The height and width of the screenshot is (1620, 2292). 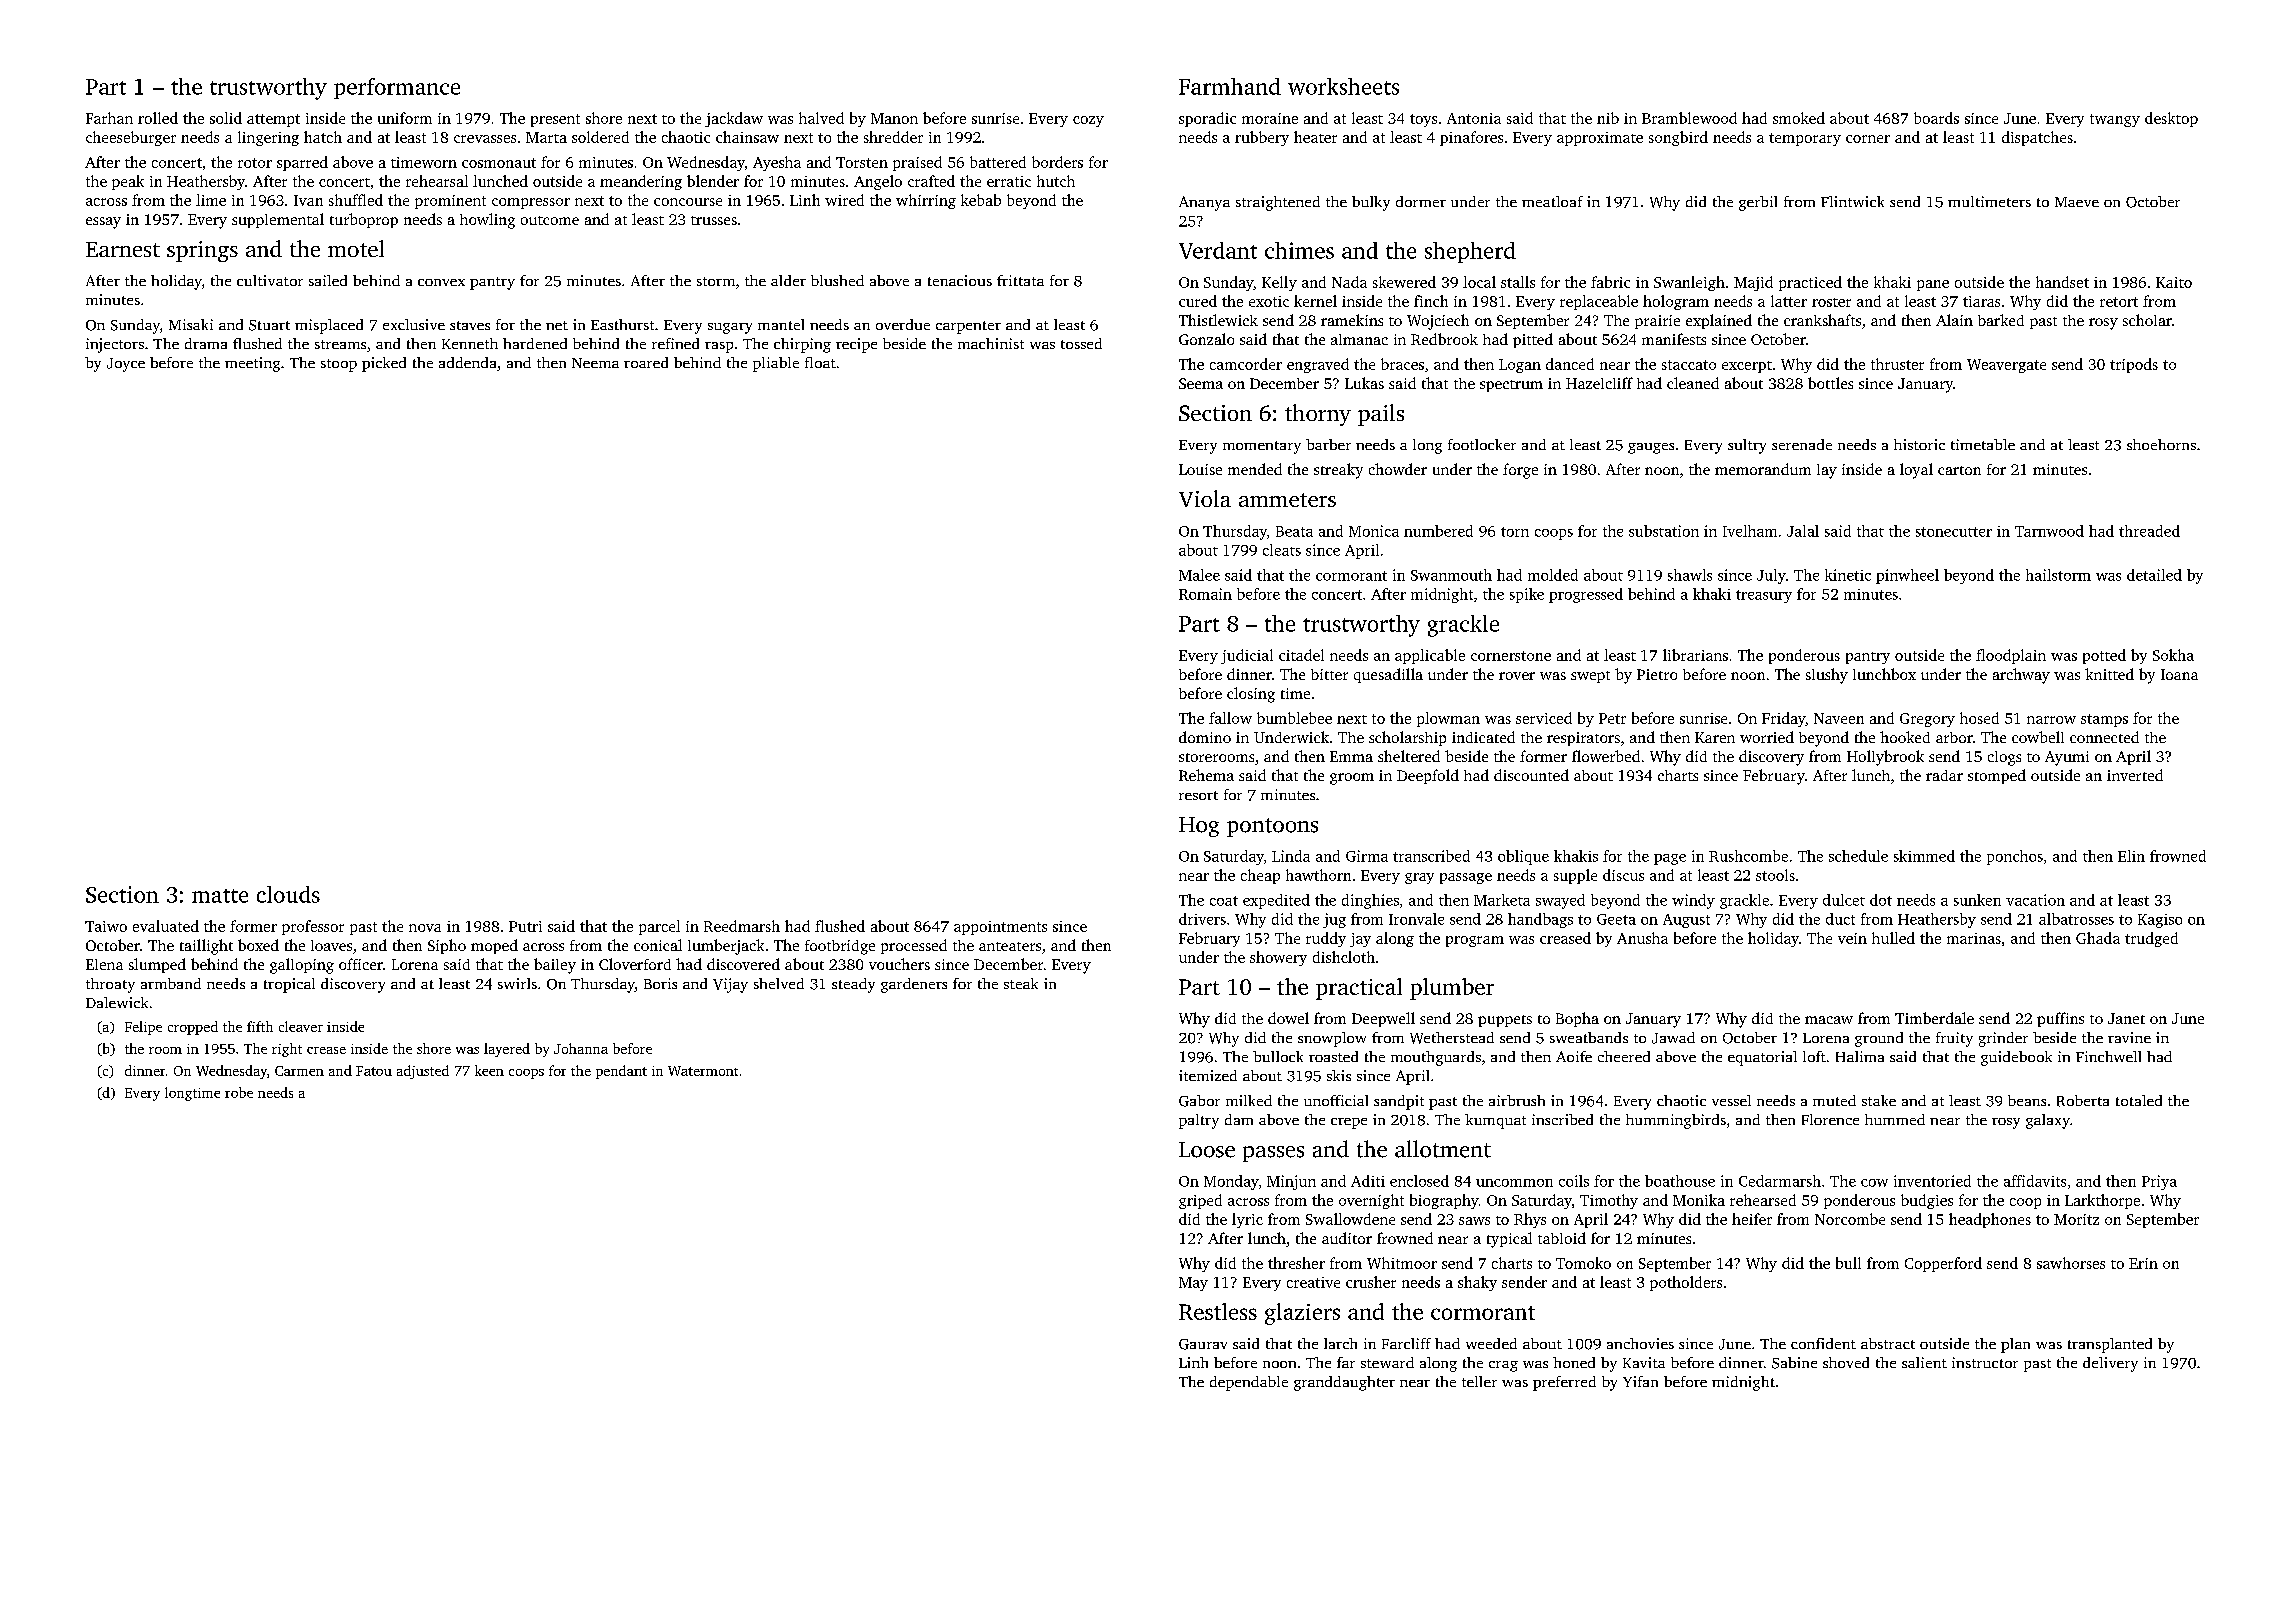 I want to click on domino, so click(x=1205, y=737).
